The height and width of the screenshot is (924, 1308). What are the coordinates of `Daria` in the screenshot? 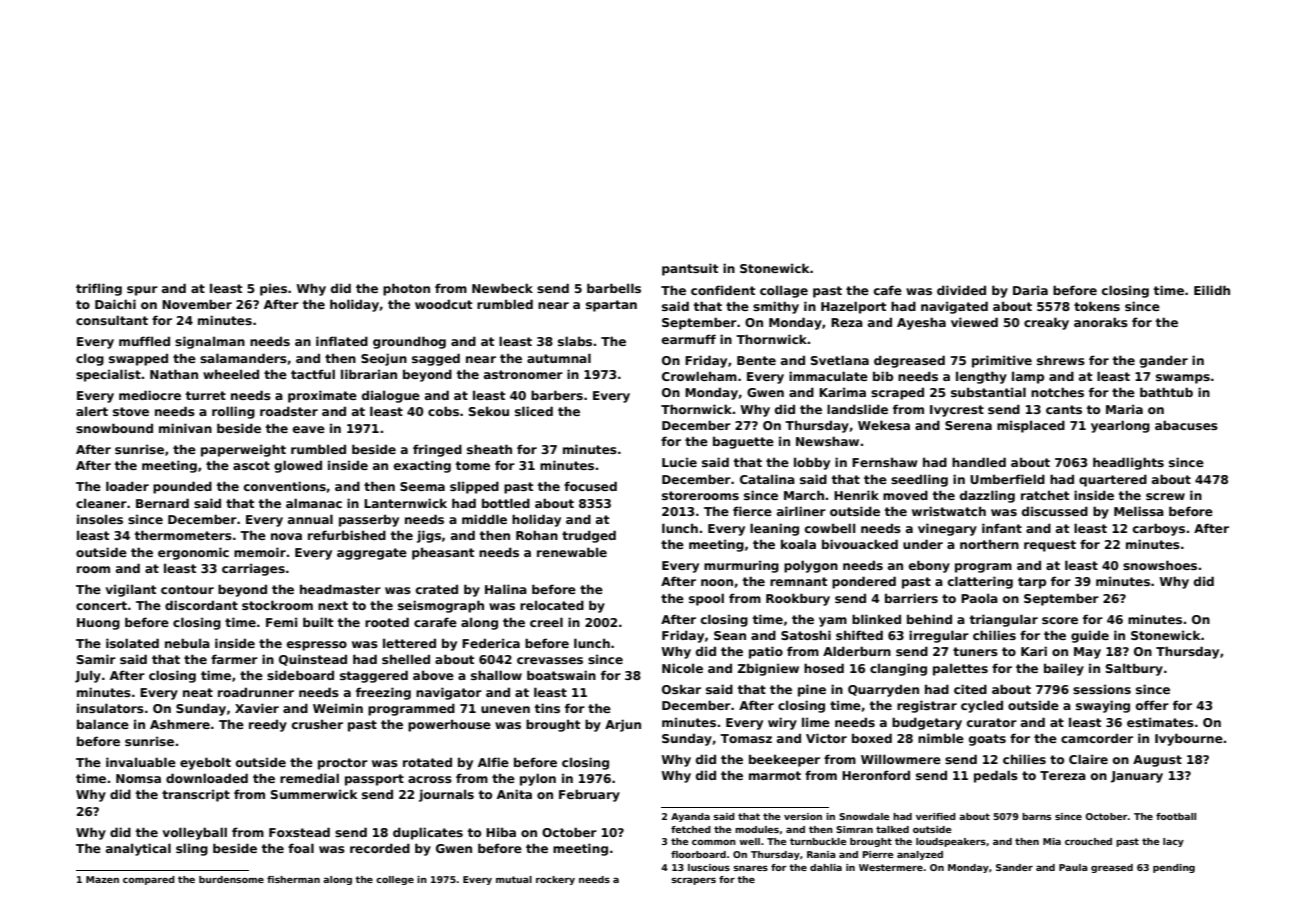 It's located at (1030, 290).
